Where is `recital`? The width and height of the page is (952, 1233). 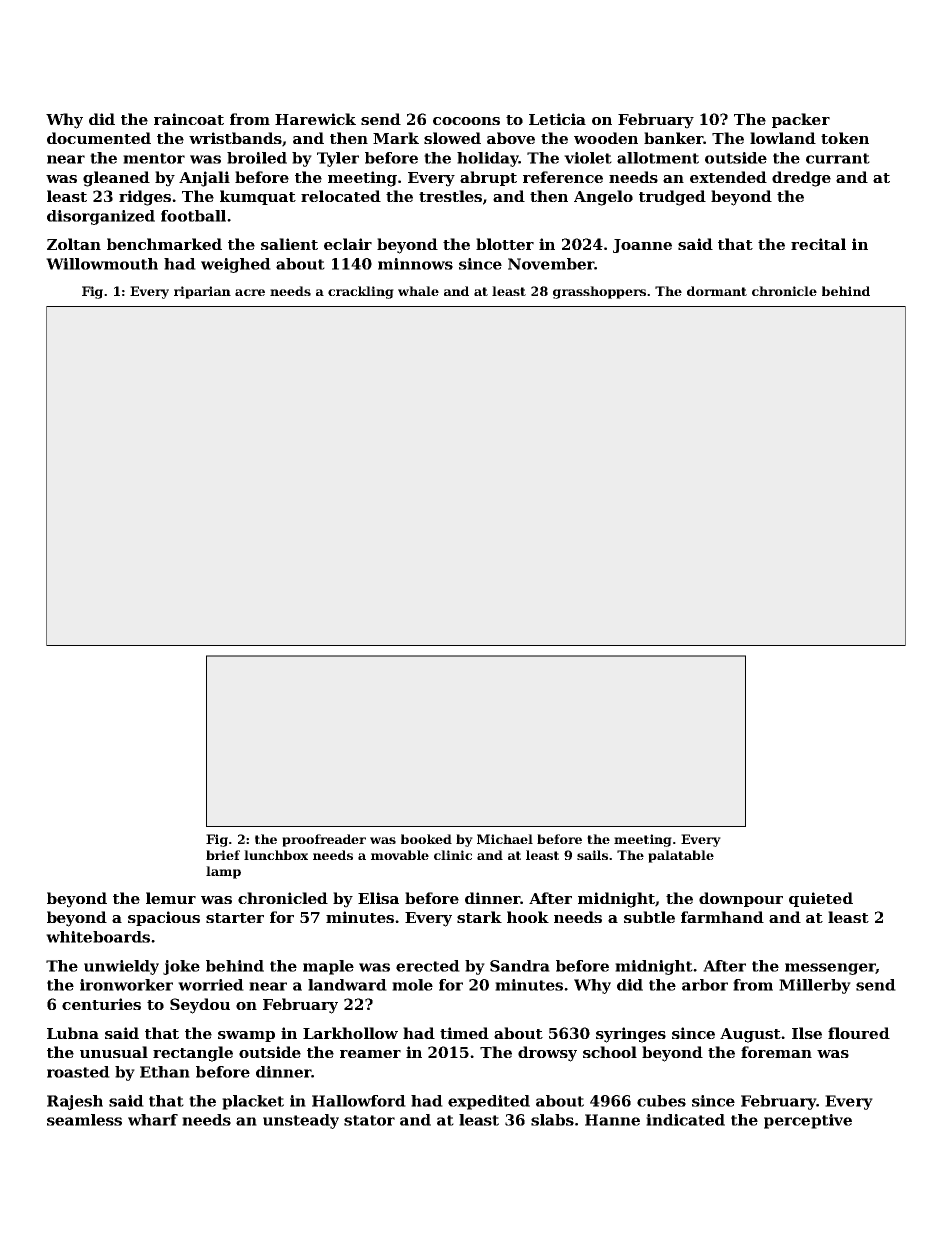 recital is located at coordinates (818, 244).
